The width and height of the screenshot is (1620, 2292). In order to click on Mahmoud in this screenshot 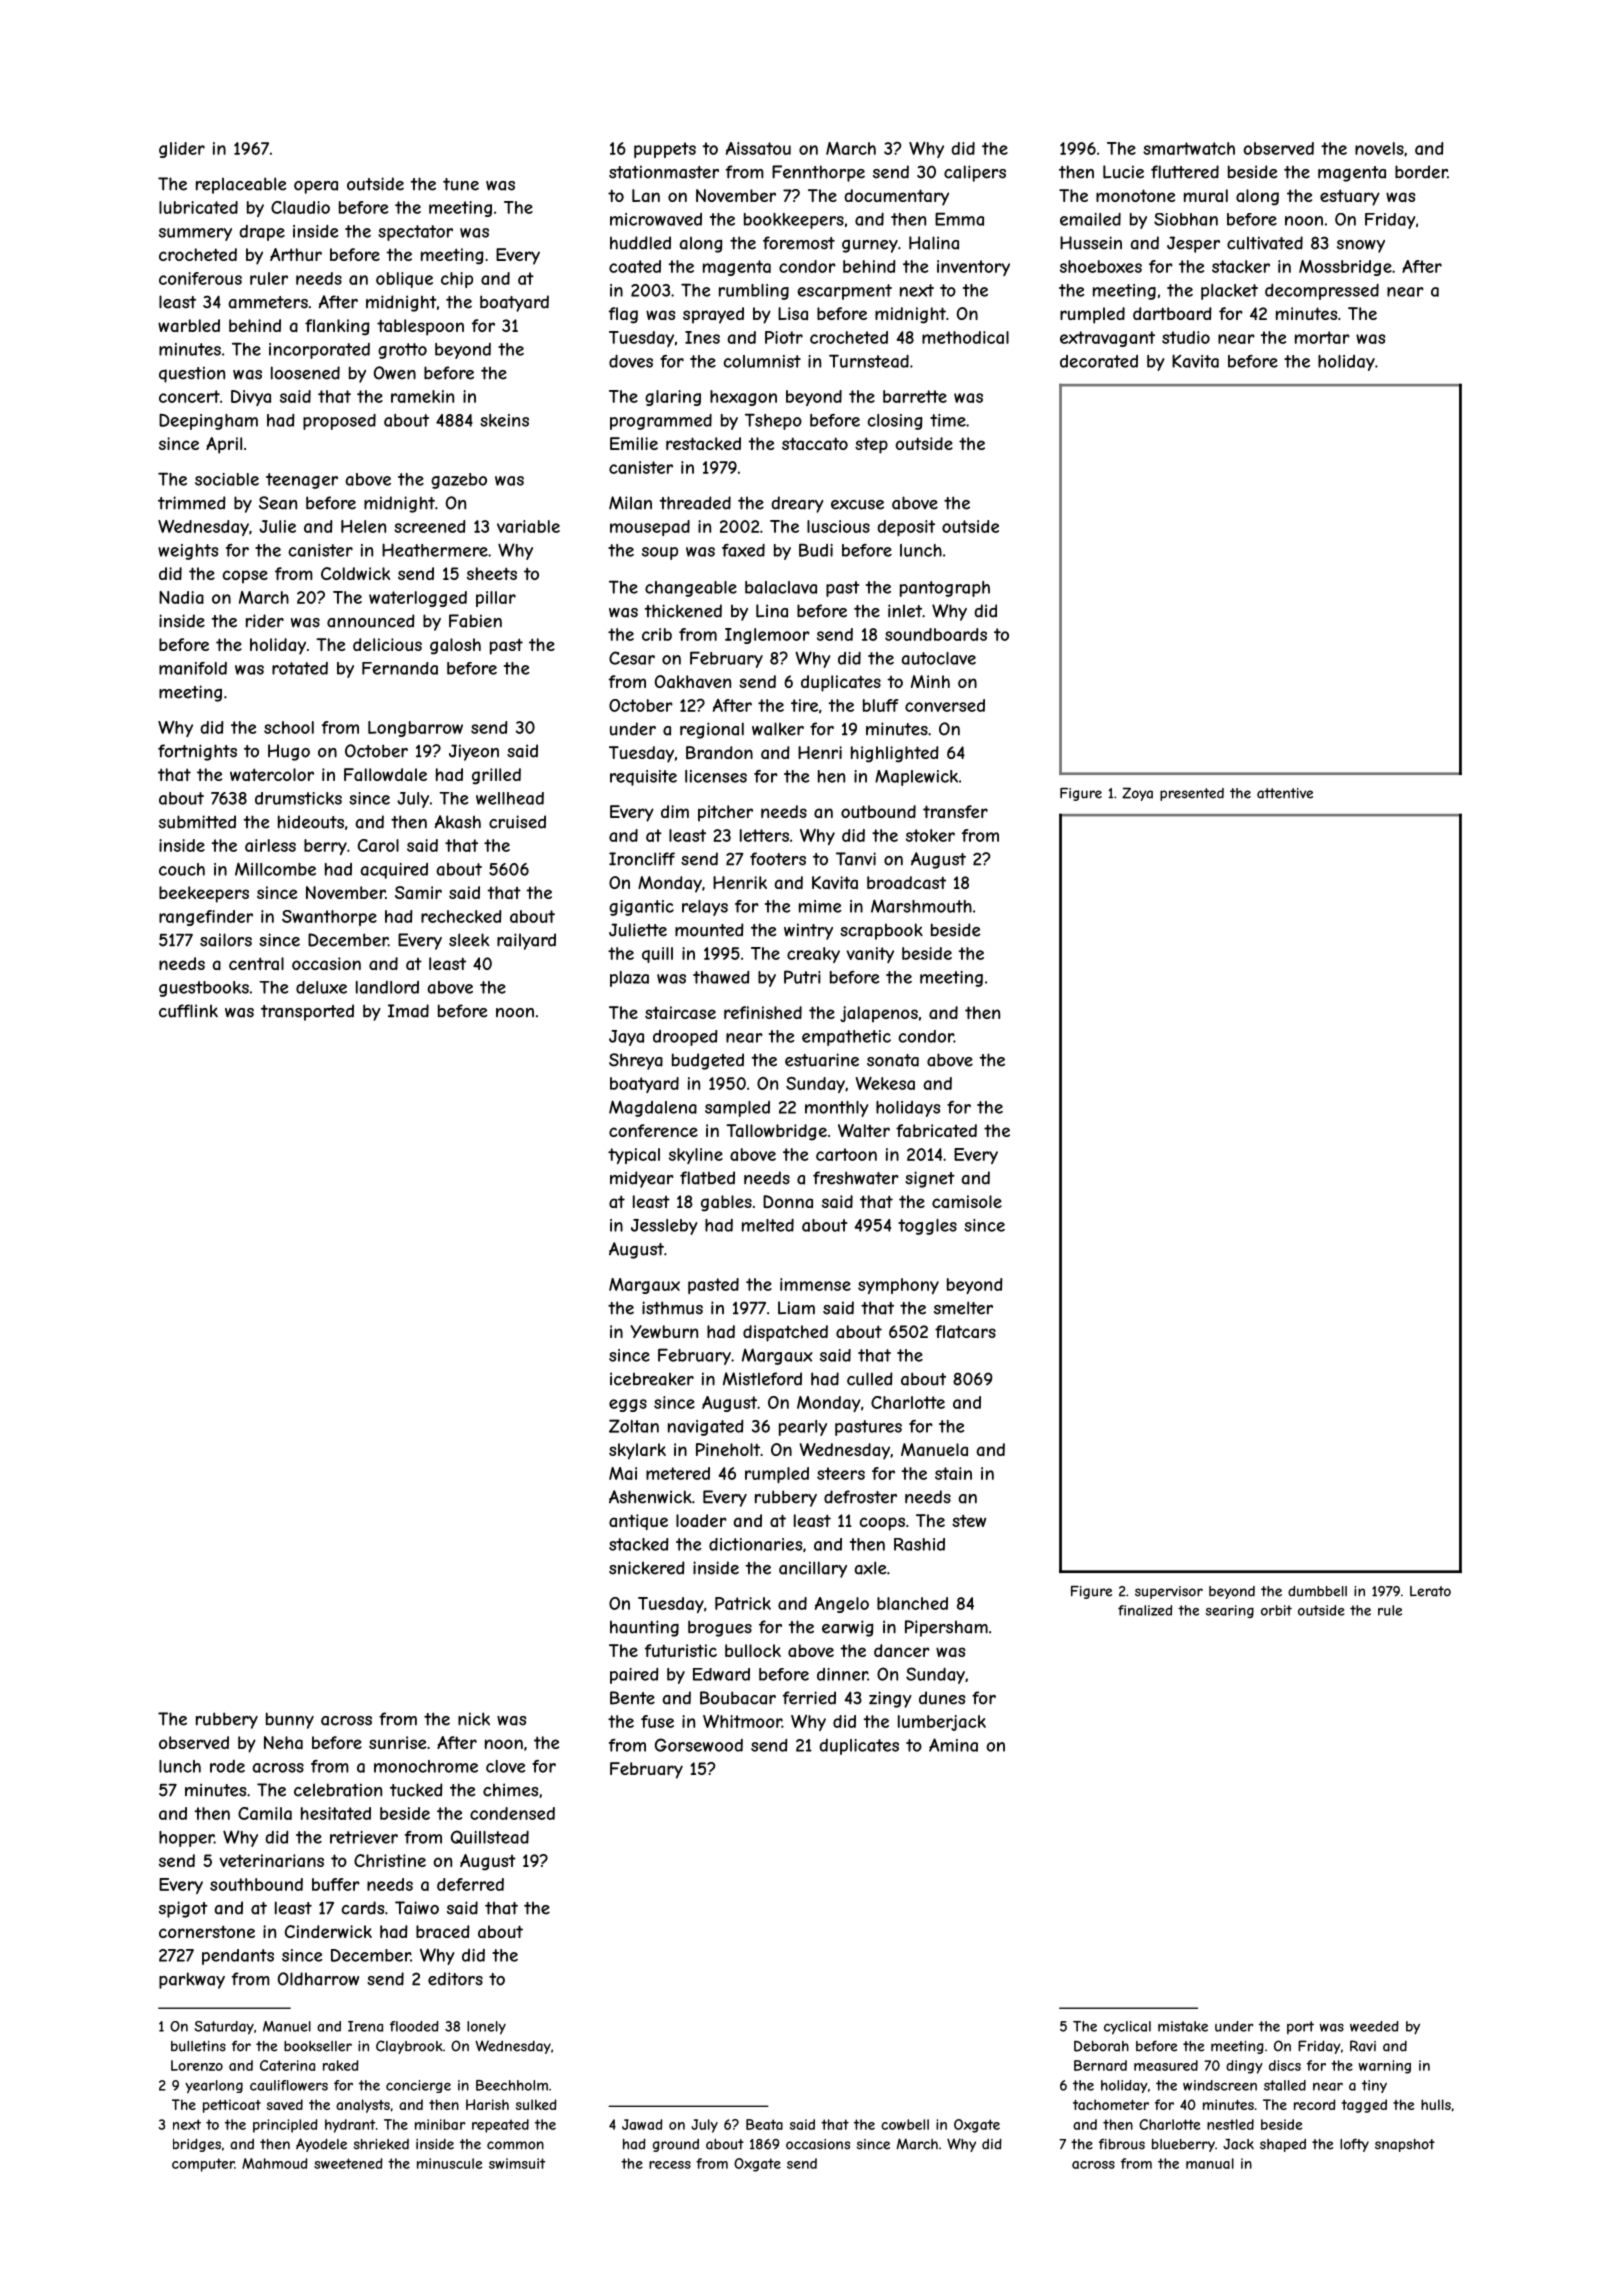, I will do `click(275, 2163)`.
